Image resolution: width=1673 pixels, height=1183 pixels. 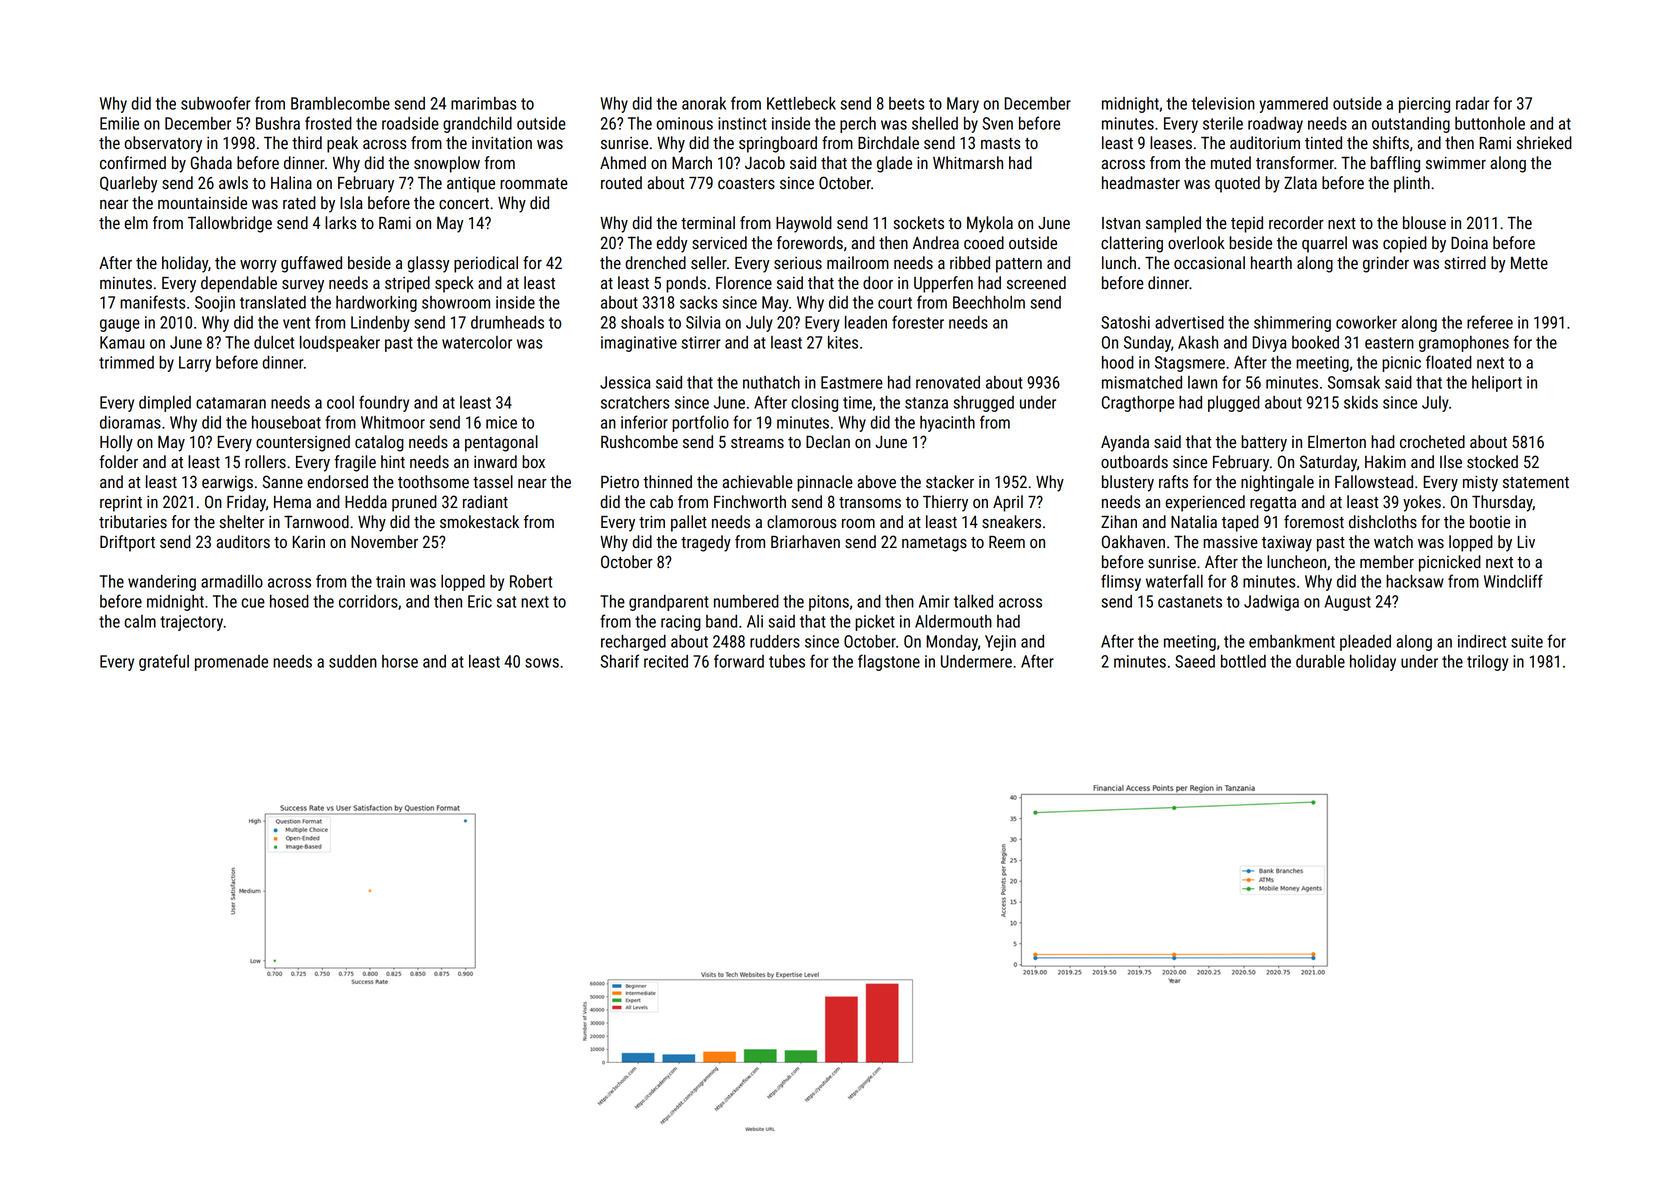 What do you see at coordinates (963, 105) in the screenshot?
I see `Mary` at bounding box center [963, 105].
